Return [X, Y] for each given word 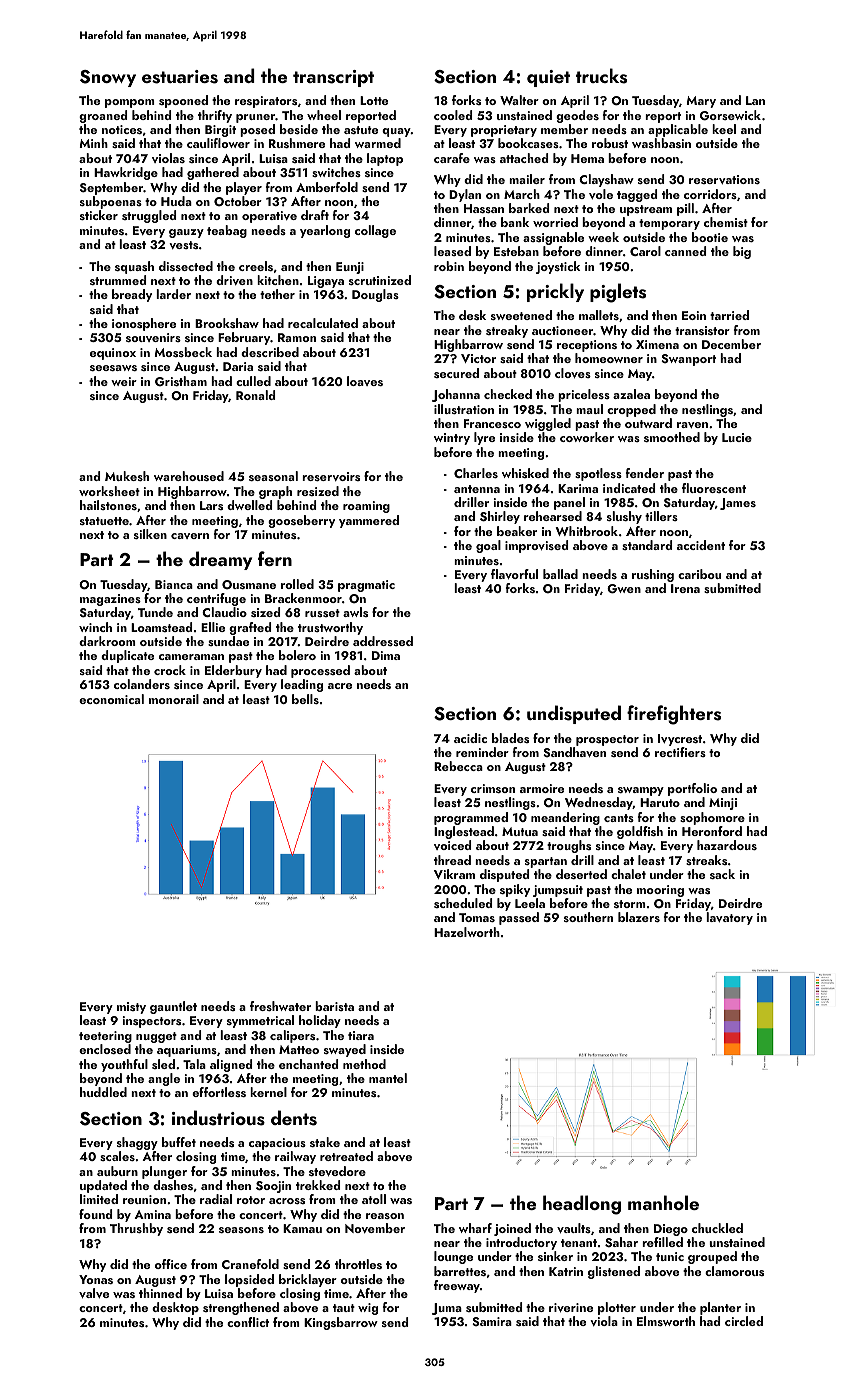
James [738, 504]
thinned [160, 1293]
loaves [365, 381]
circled [744, 1321]
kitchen [278, 280]
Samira [492, 1321]
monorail [174, 699]
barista [334, 1006]
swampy [641, 791]
